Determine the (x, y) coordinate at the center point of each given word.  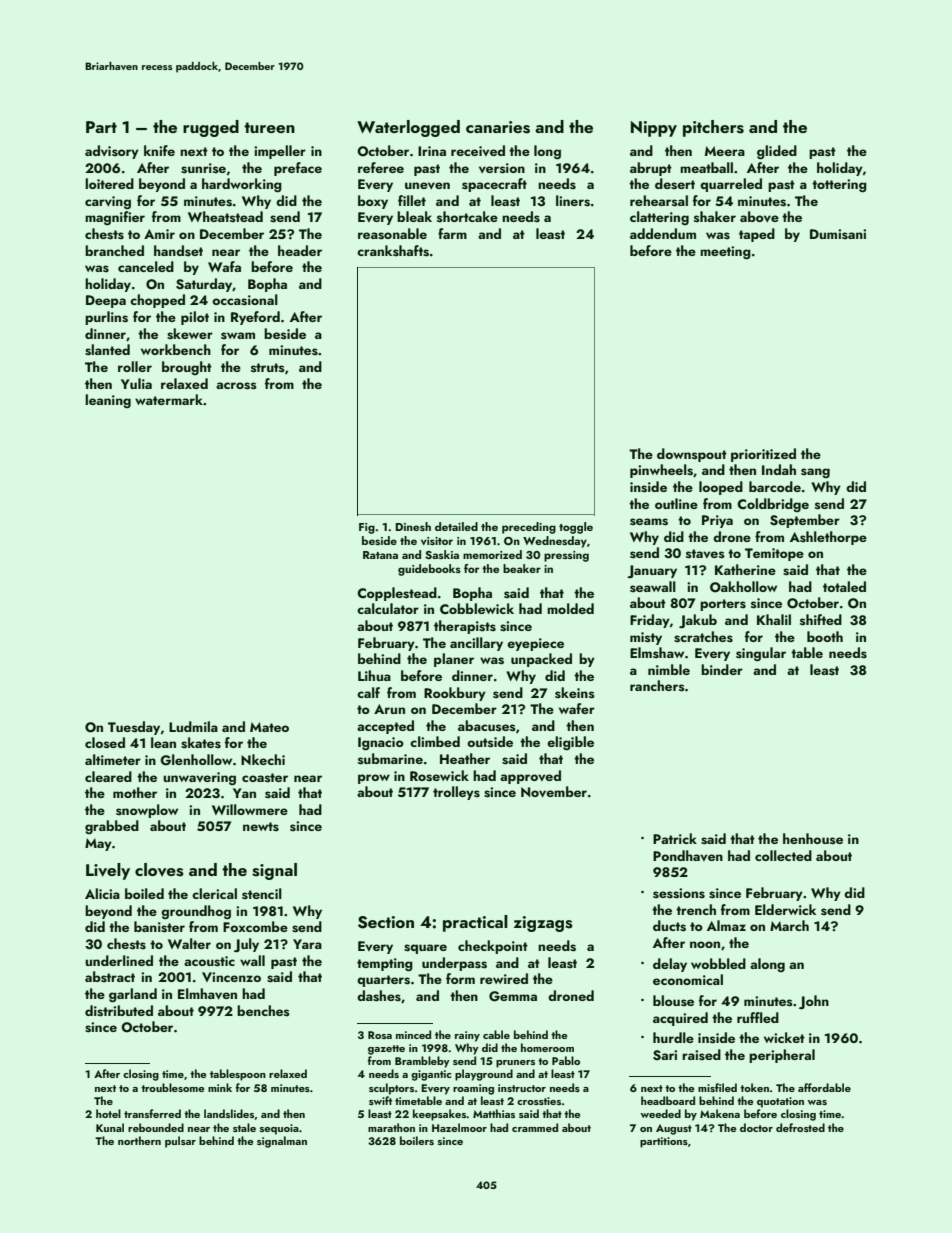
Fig (367, 528)
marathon (391, 1127)
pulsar (180, 1142)
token (754, 1087)
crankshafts (393, 251)
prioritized (763, 455)
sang (815, 473)
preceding (529, 528)
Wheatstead (225, 217)
